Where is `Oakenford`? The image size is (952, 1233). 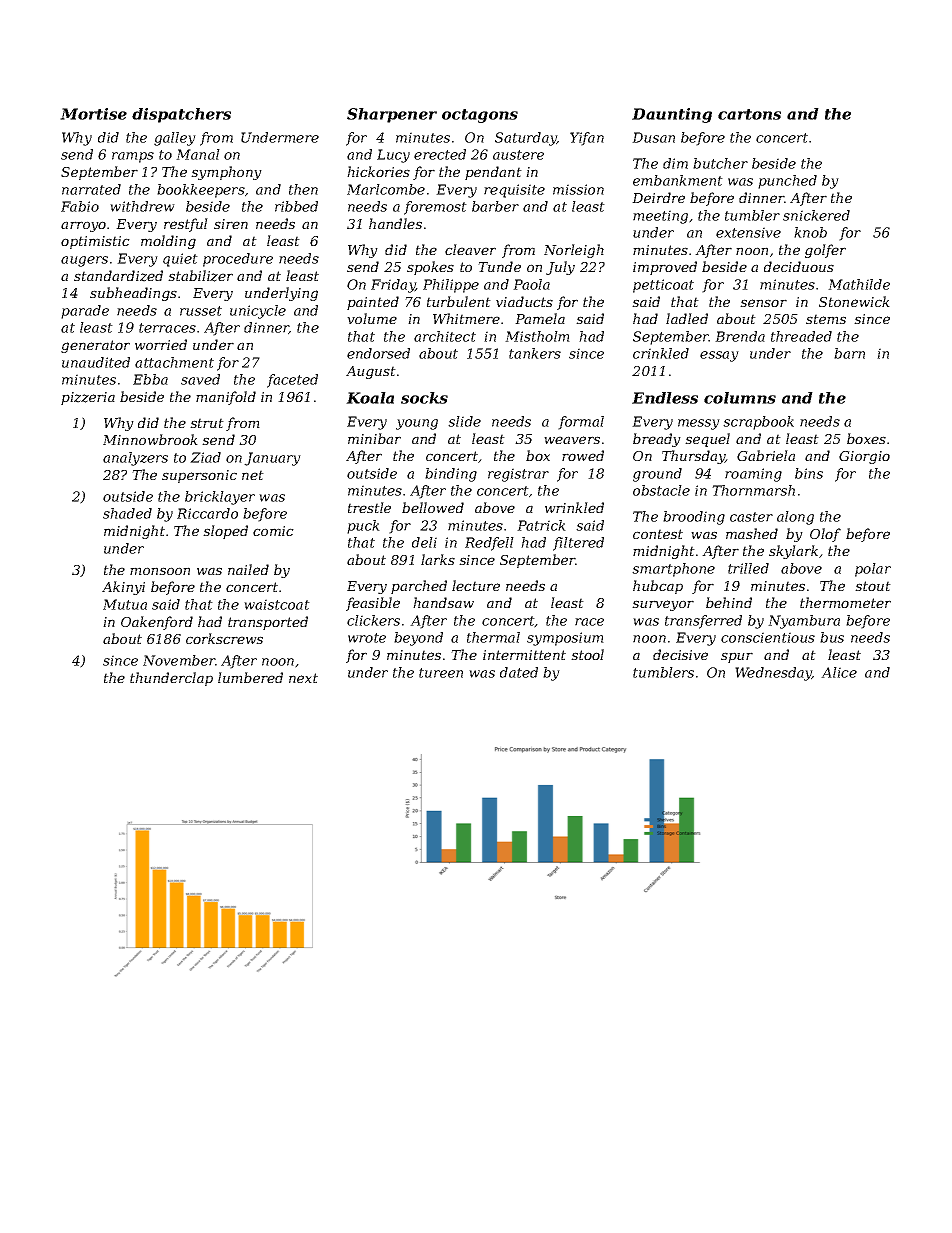
Oakenford is located at coordinates (157, 623).
